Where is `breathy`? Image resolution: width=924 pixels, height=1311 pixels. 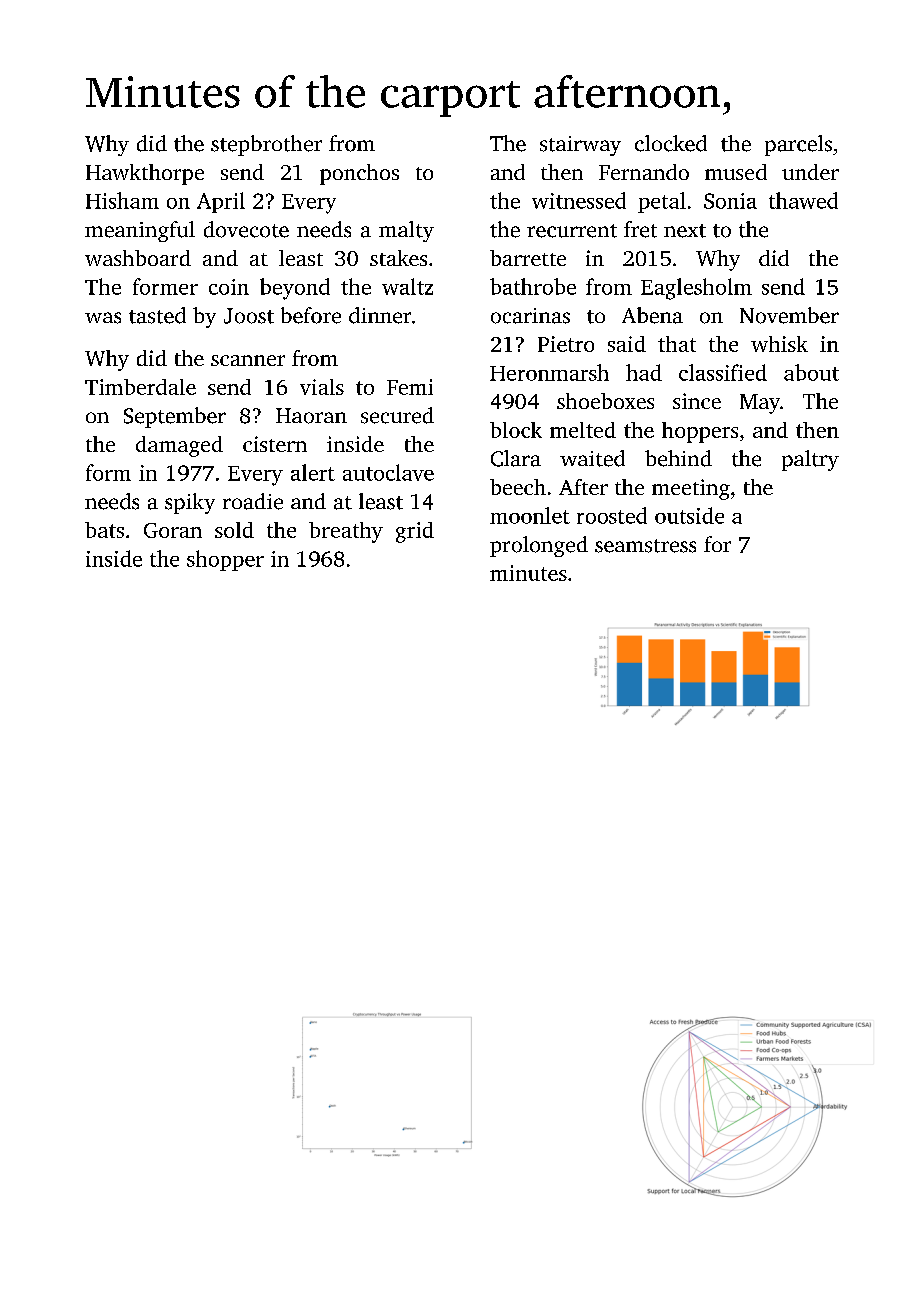 breathy is located at coordinates (346, 532).
